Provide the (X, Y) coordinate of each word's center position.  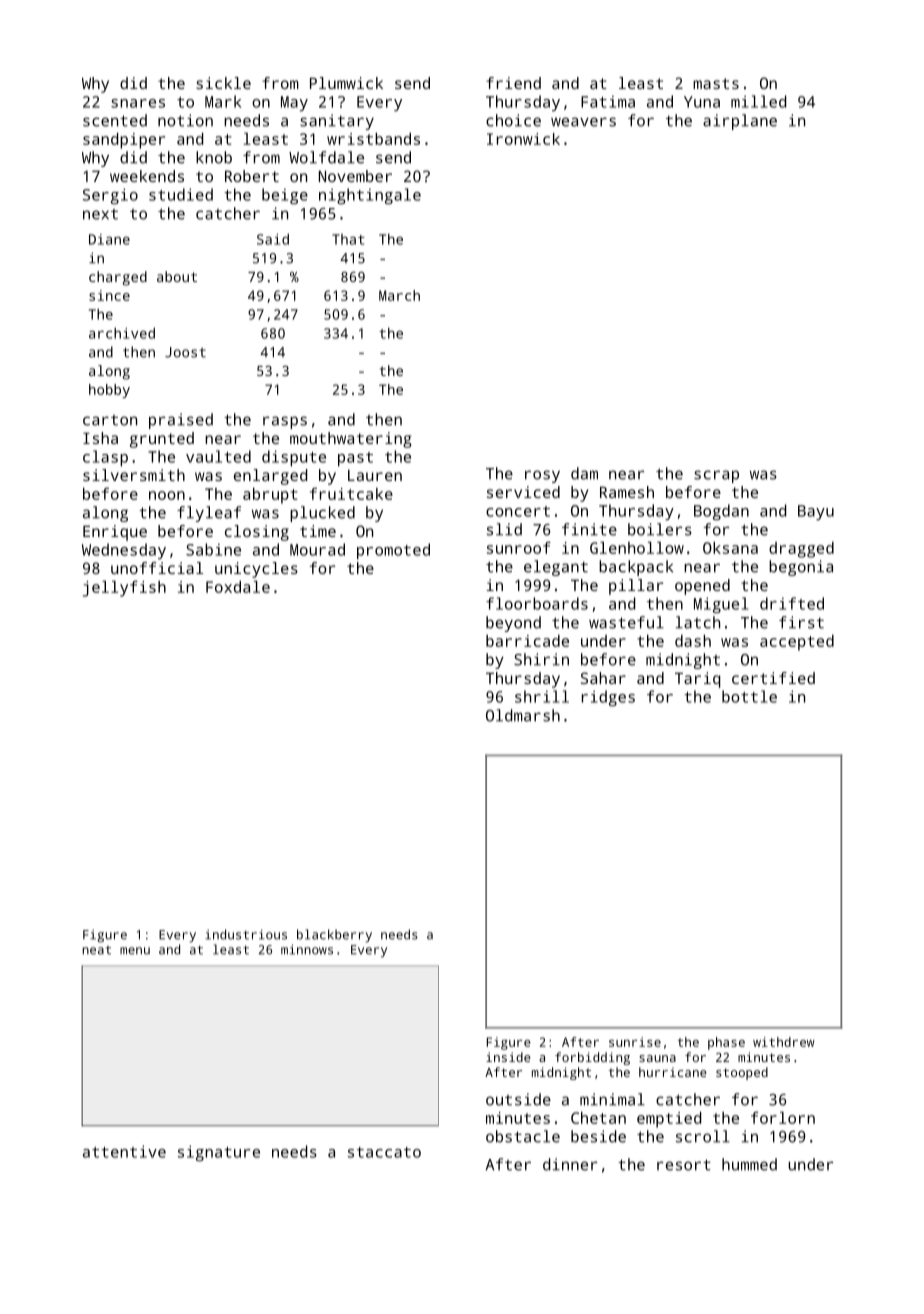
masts (716, 83)
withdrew (784, 1042)
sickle (223, 83)
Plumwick (346, 83)
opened (702, 587)
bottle (749, 696)
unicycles (256, 570)
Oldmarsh (523, 715)
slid (504, 529)
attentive (124, 1151)
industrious (246, 934)
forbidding (592, 1058)
